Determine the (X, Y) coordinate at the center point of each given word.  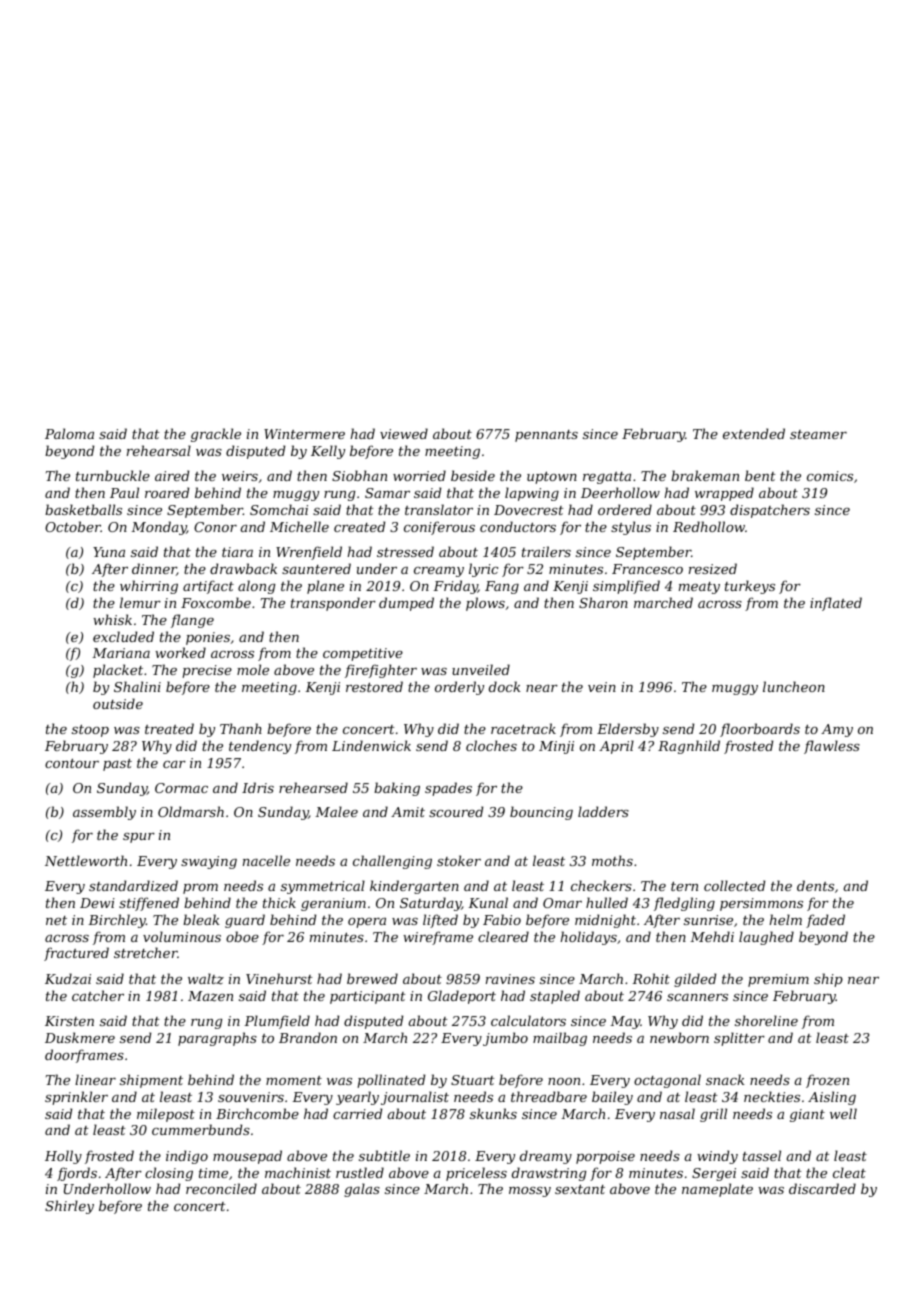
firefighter (381, 671)
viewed (404, 433)
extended (754, 433)
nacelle (266, 860)
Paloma (69, 433)
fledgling (684, 904)
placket (118, 671)
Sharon (603, 602)
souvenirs (251, 1097)
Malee (336, 811)
